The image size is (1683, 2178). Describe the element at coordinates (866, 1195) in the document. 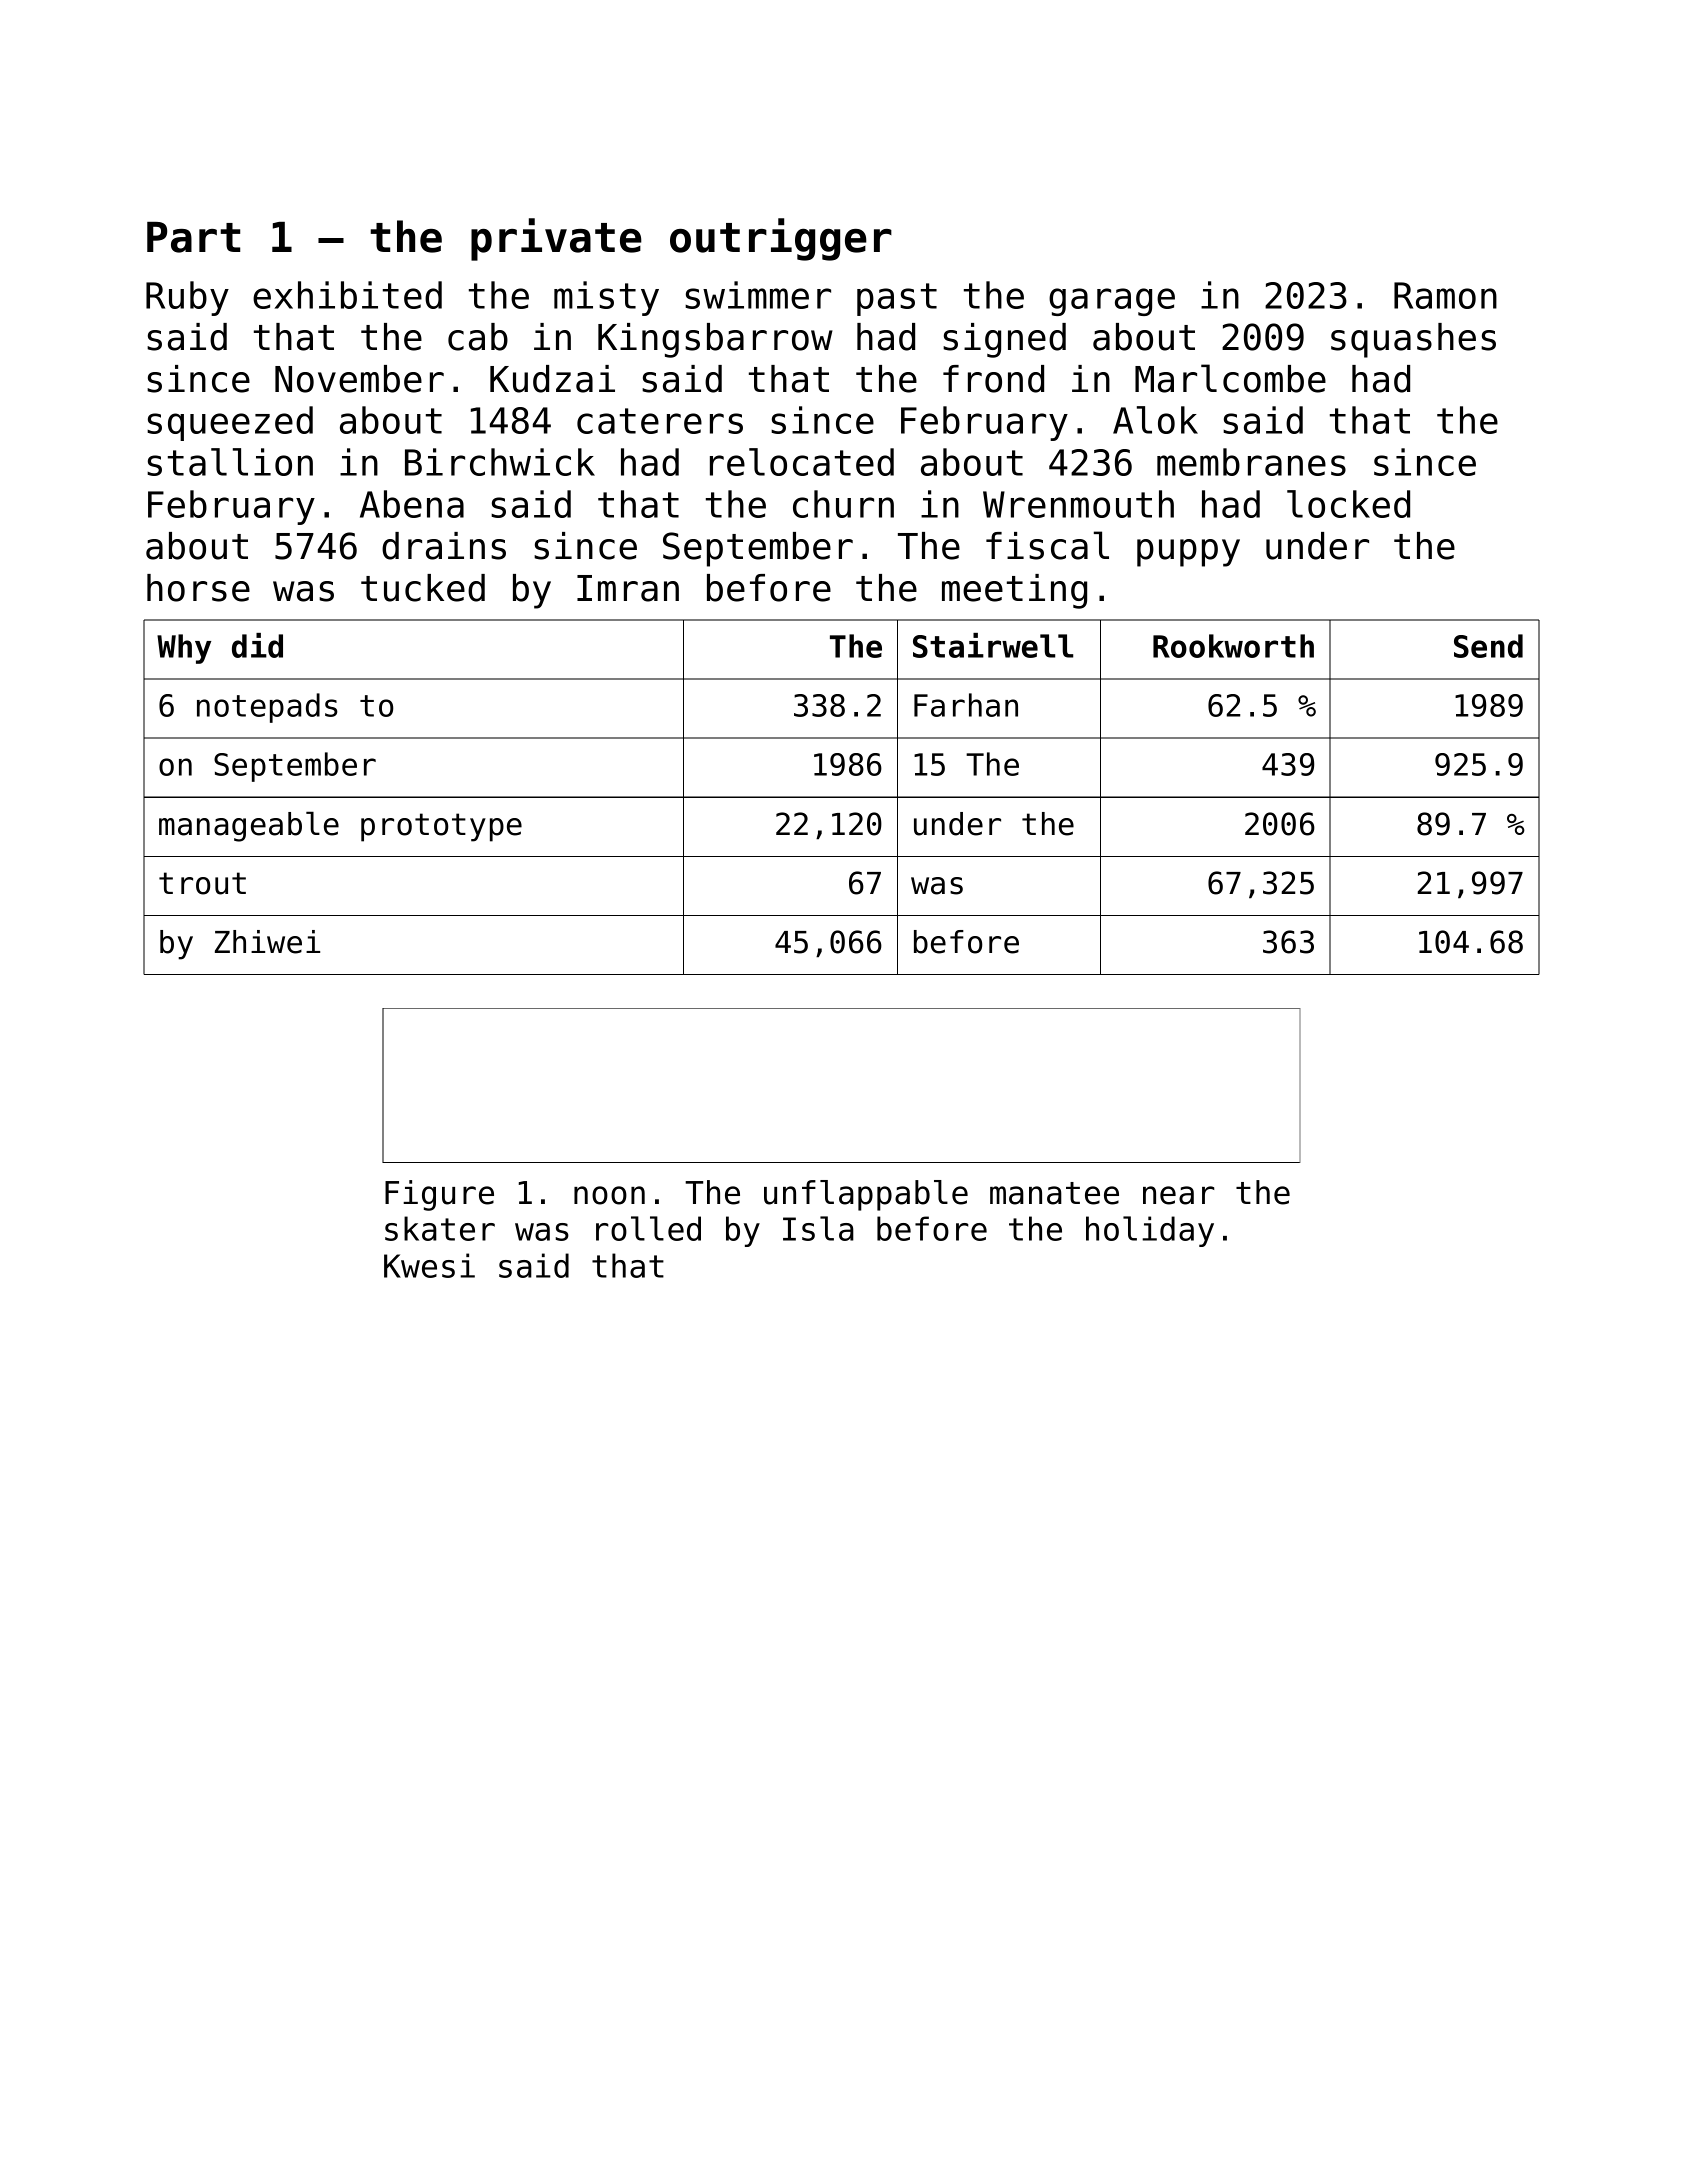

I see `unflappable` at that location.
